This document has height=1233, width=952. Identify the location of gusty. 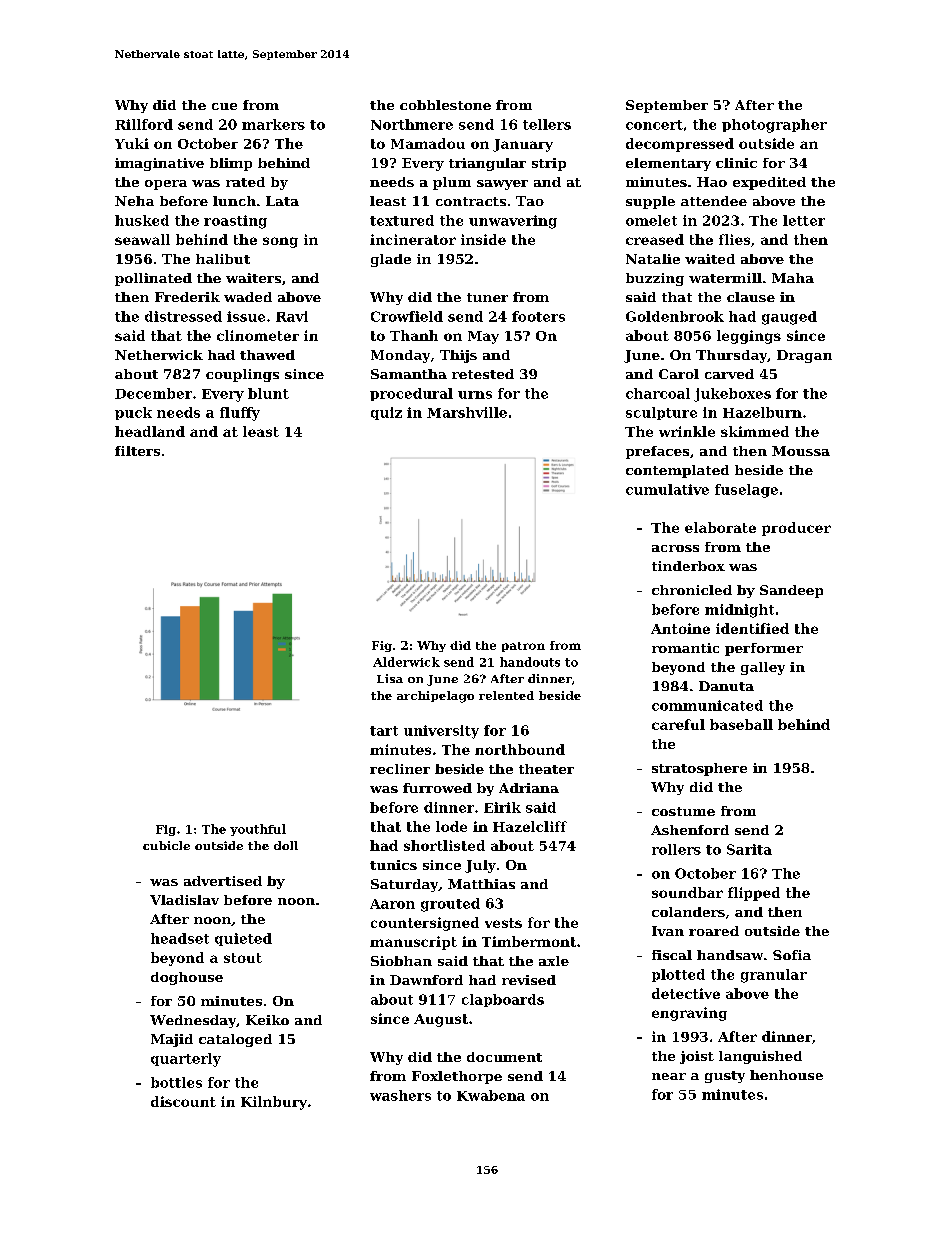
(725, 1077).
